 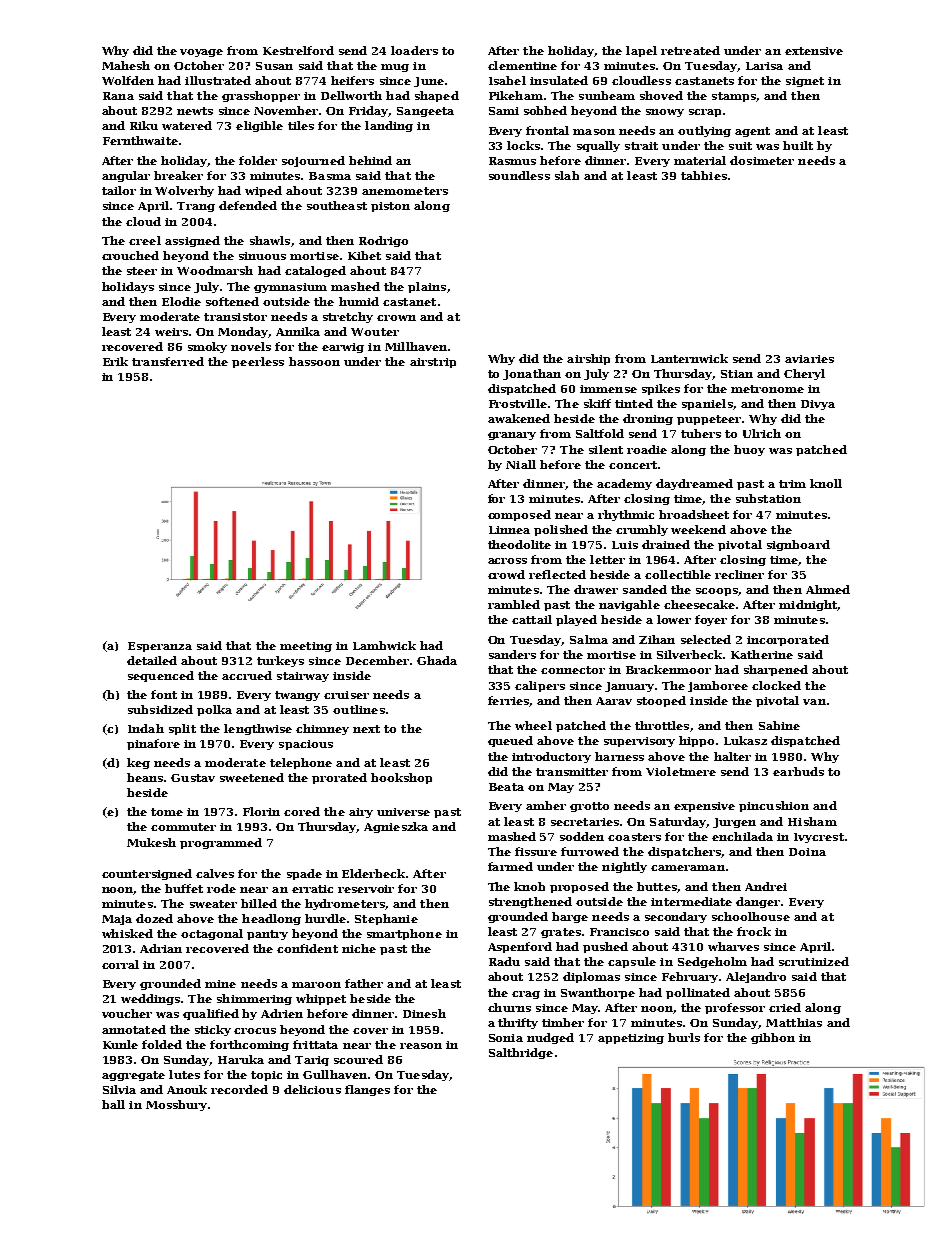 What do you see at coordinates (718, 686) in the image?
I see `jamboree` at bounding box center [718, 686].
